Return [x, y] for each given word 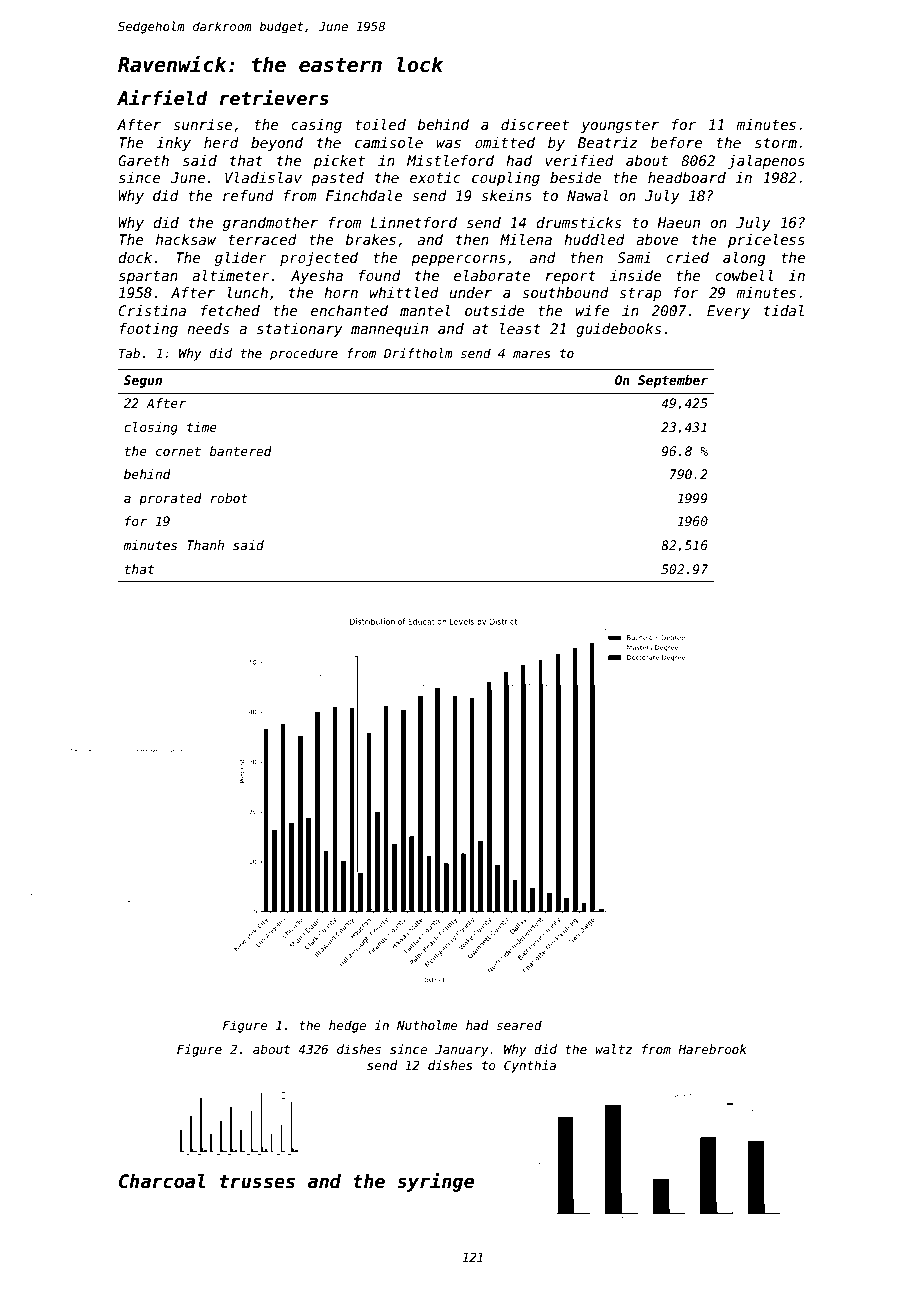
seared [519, 1025]
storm [776, 143]
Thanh [205, 545]
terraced [263, 239]
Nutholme [427, 1025]
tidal [784, 310]
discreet [535, 124]
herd [221, 142]
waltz [614, 1049]
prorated [170, 499]
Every [728, 312]
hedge [347, 1026]
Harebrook [712, 1049]
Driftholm [418, 353]
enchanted [349, 310]
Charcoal [162, 1181]
